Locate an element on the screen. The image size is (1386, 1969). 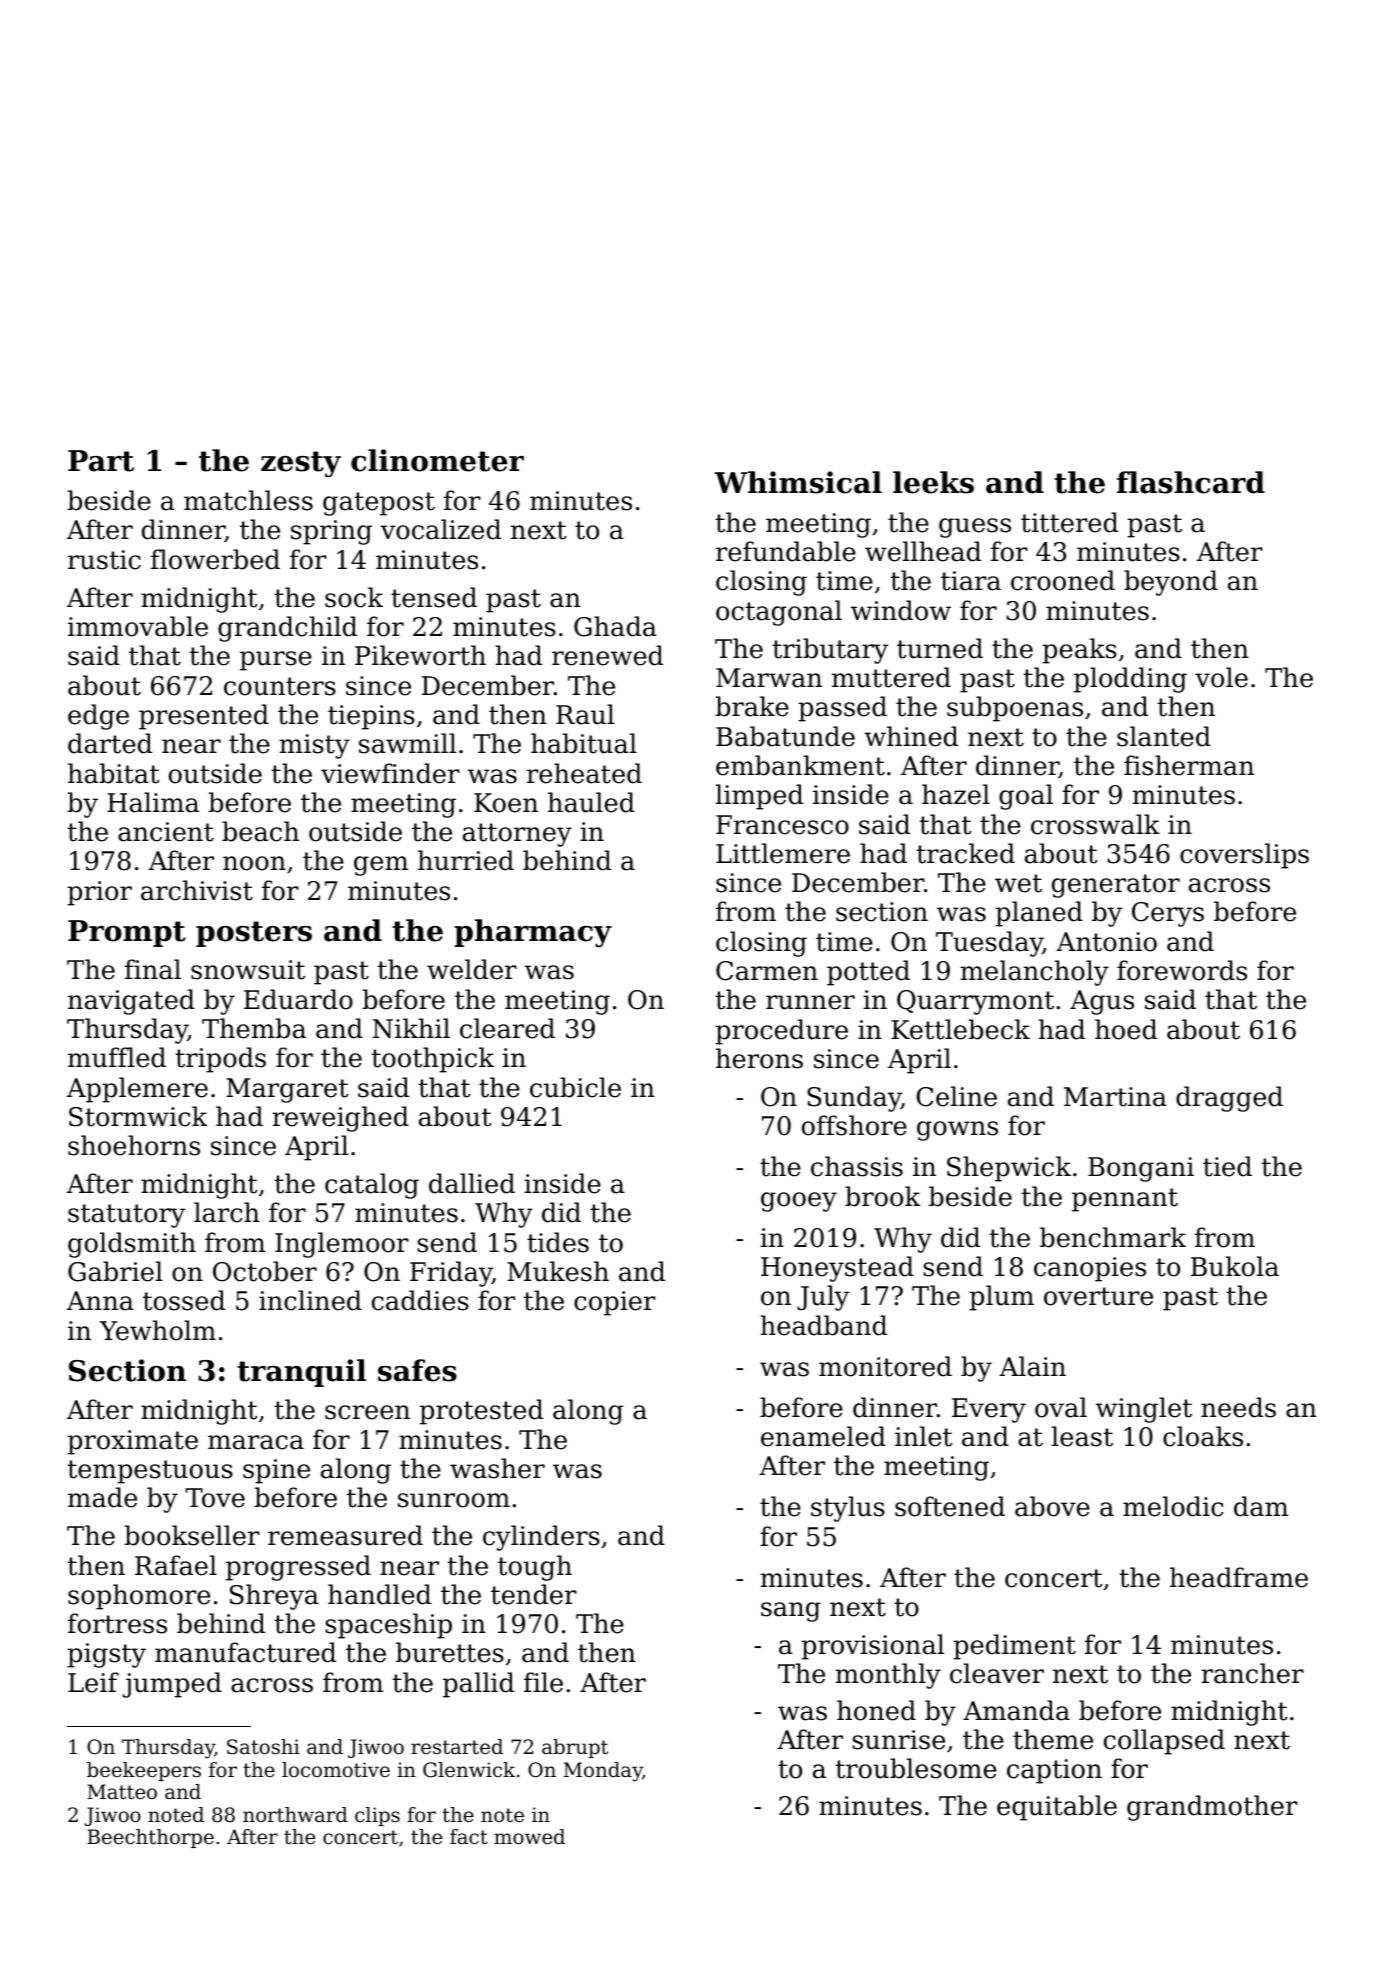
vole is located at coordinates (1221, 677).
